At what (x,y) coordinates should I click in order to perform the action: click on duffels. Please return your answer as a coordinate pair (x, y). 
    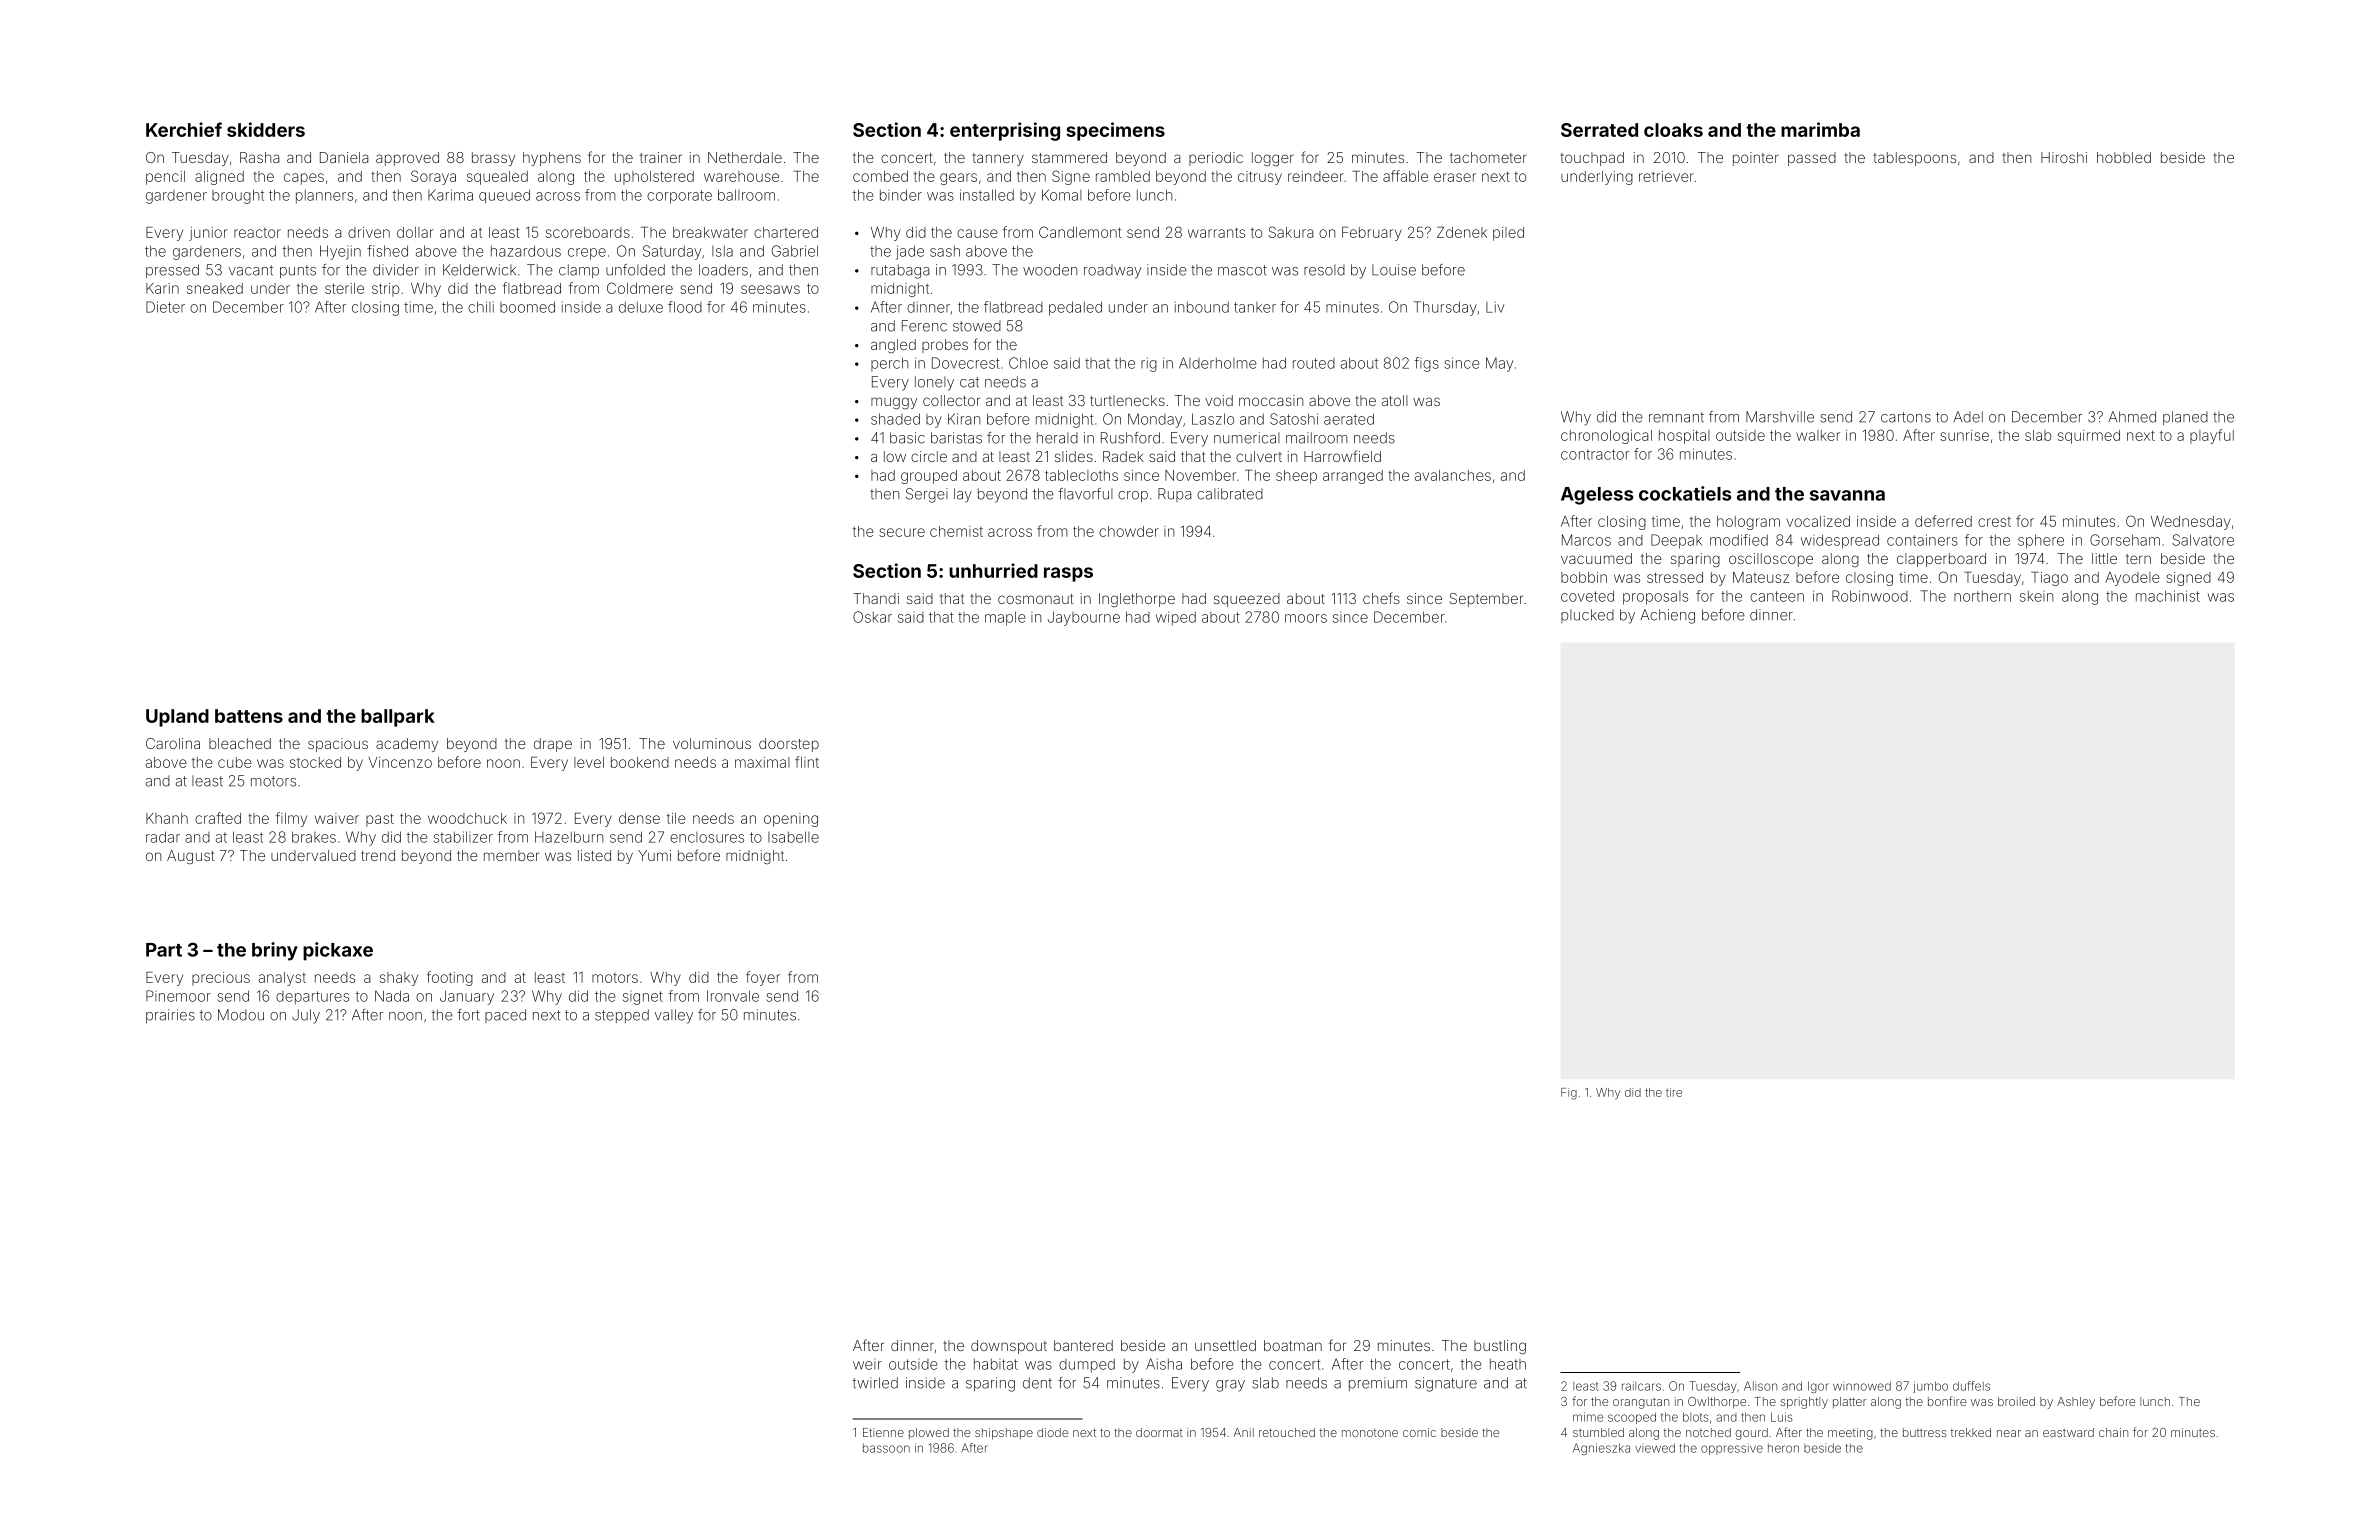
    Looking at the image, I should click on (1971, 1386).
